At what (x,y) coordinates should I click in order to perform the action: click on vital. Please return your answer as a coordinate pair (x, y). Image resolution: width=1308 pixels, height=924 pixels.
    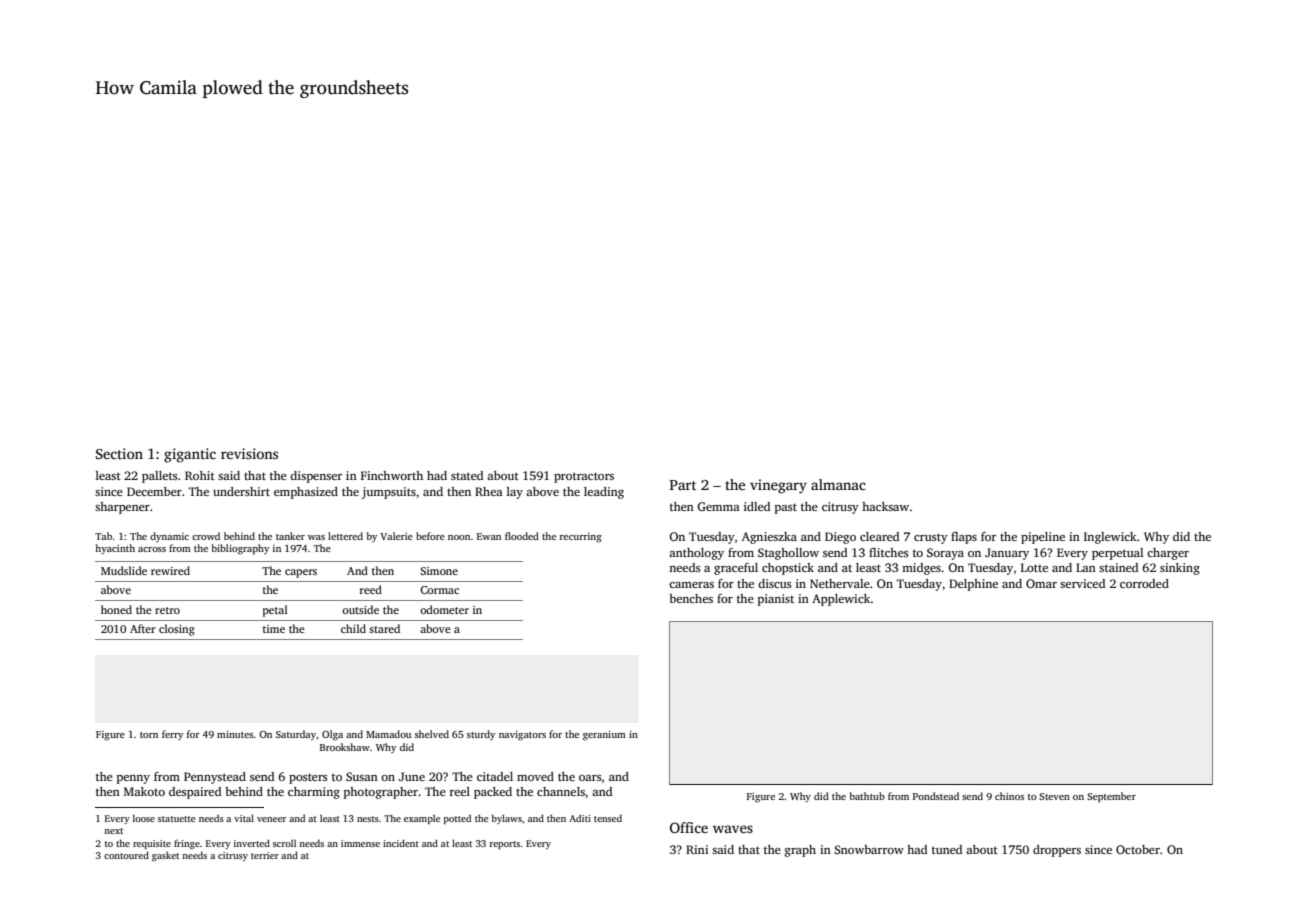
    Looking at the image, I should click on (244, 818).
